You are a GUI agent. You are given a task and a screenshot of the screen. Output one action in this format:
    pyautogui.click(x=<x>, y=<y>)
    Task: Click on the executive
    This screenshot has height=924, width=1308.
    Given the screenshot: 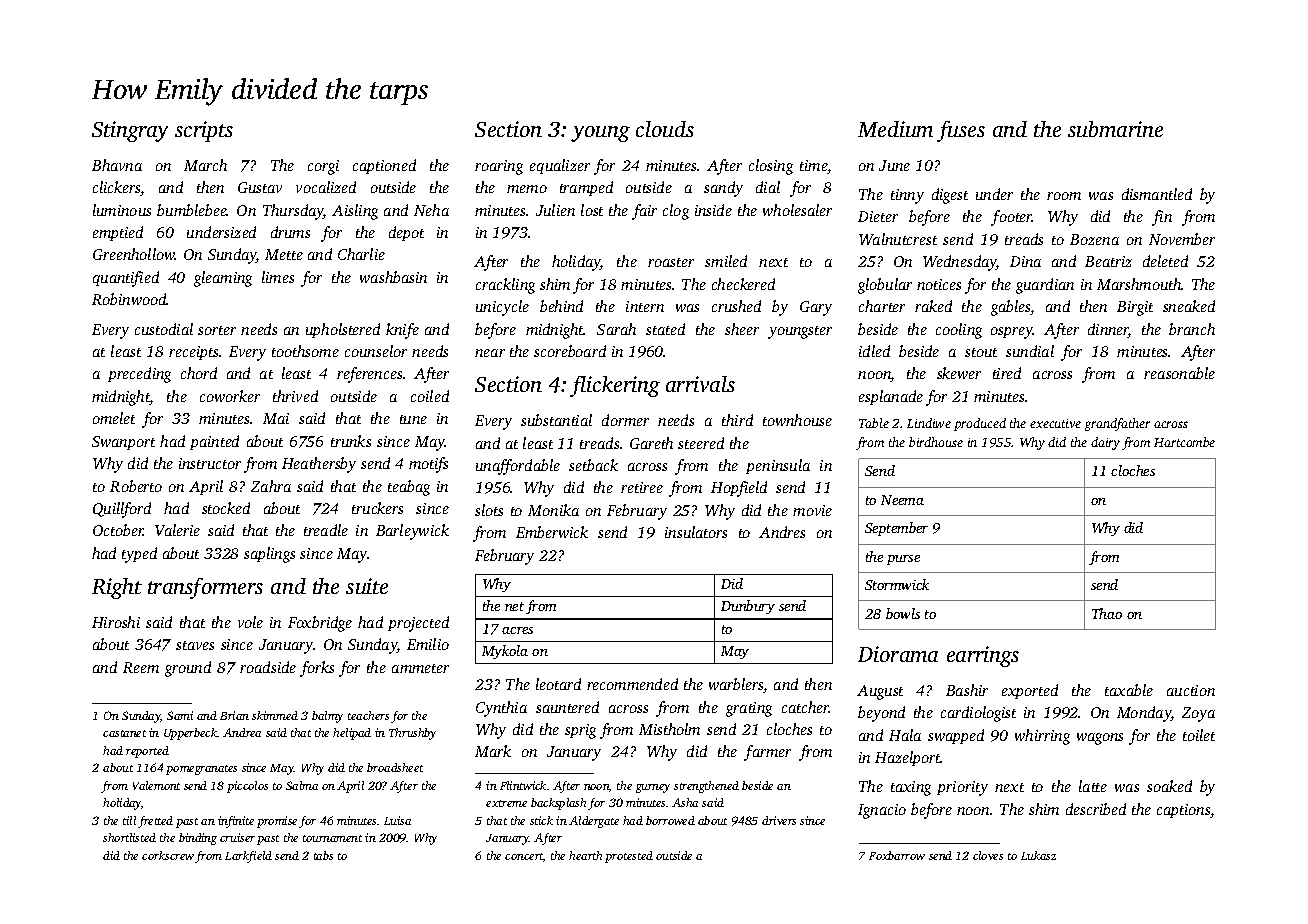 What is the action you would take?
    pyautogui.click(x=1055, y=423)
